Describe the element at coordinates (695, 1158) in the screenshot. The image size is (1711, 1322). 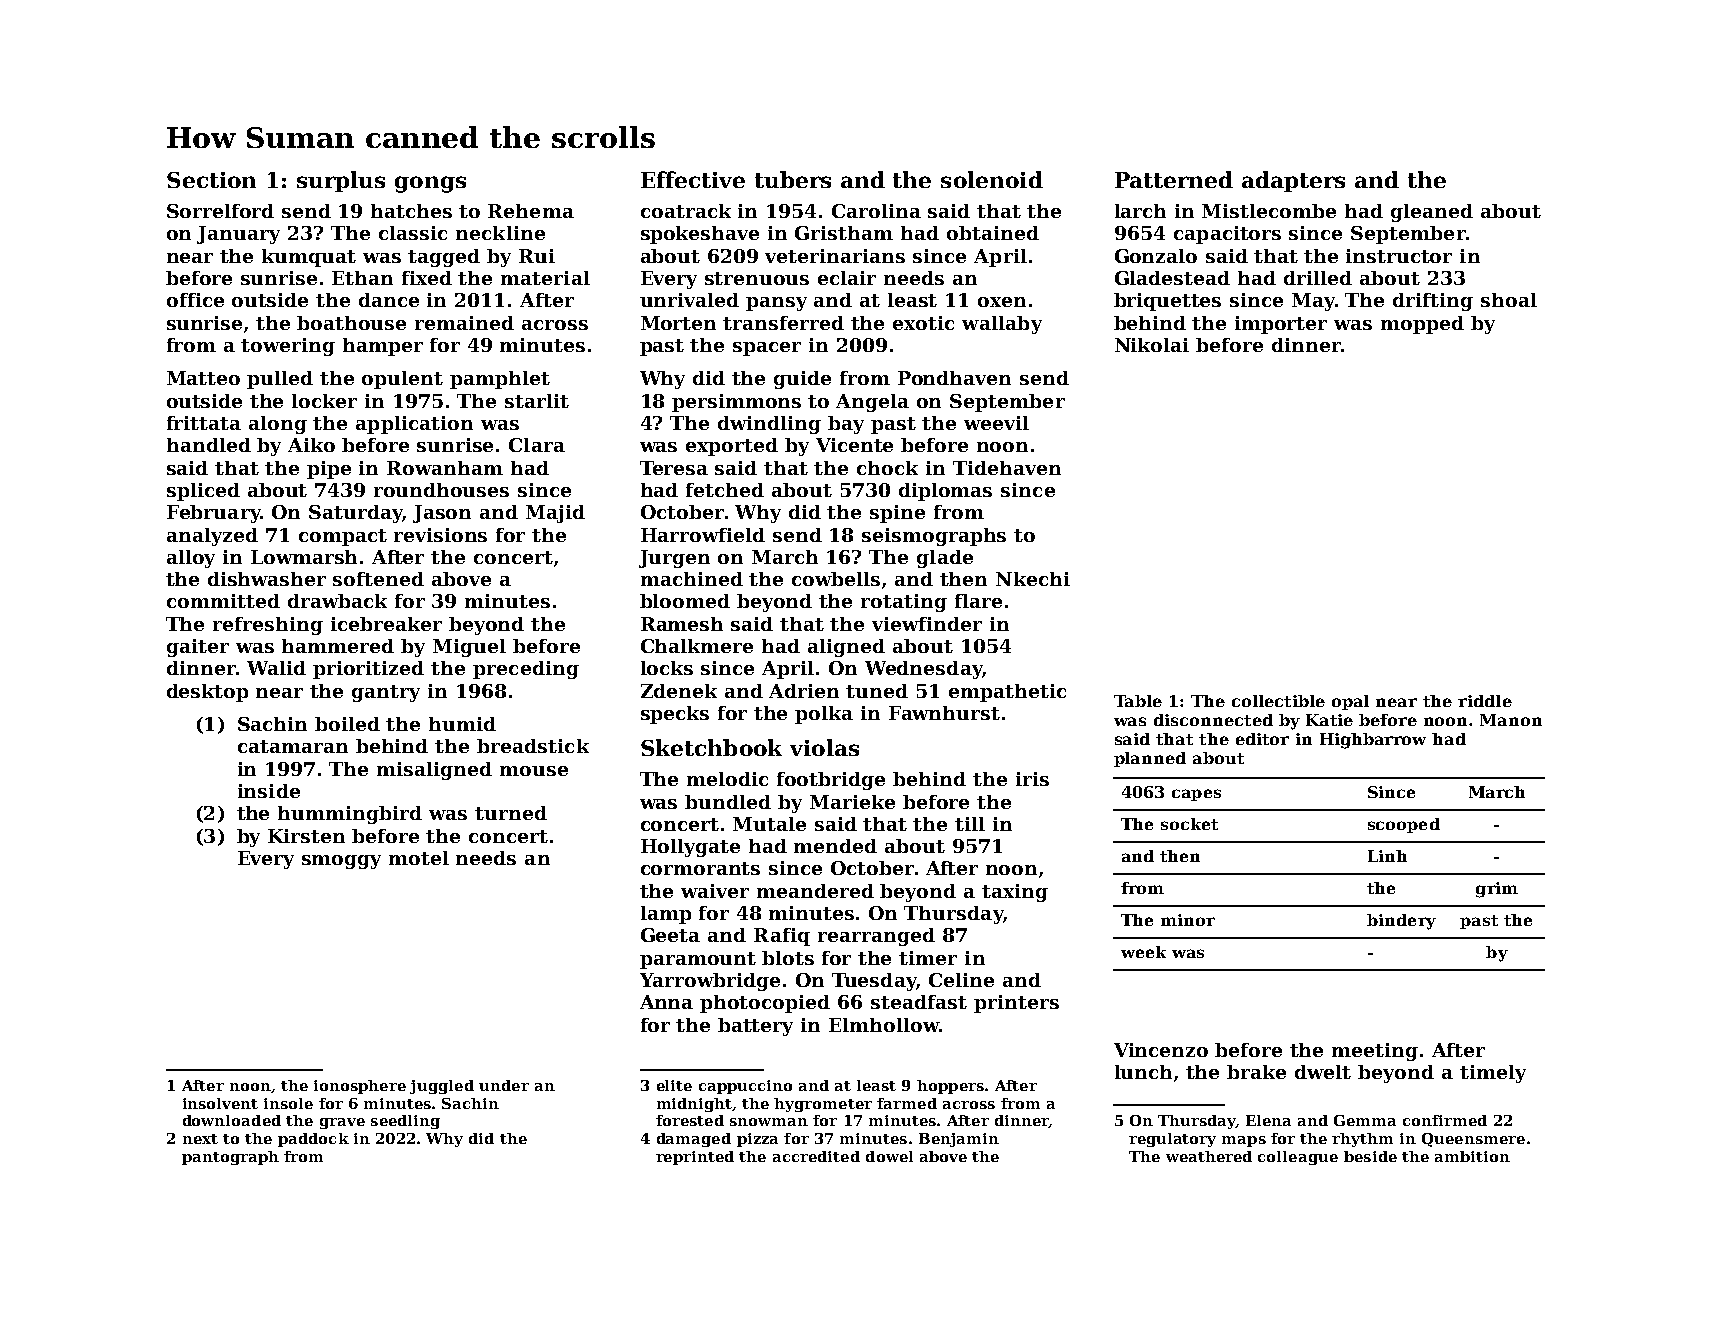
I see `reprinted` at that location.
